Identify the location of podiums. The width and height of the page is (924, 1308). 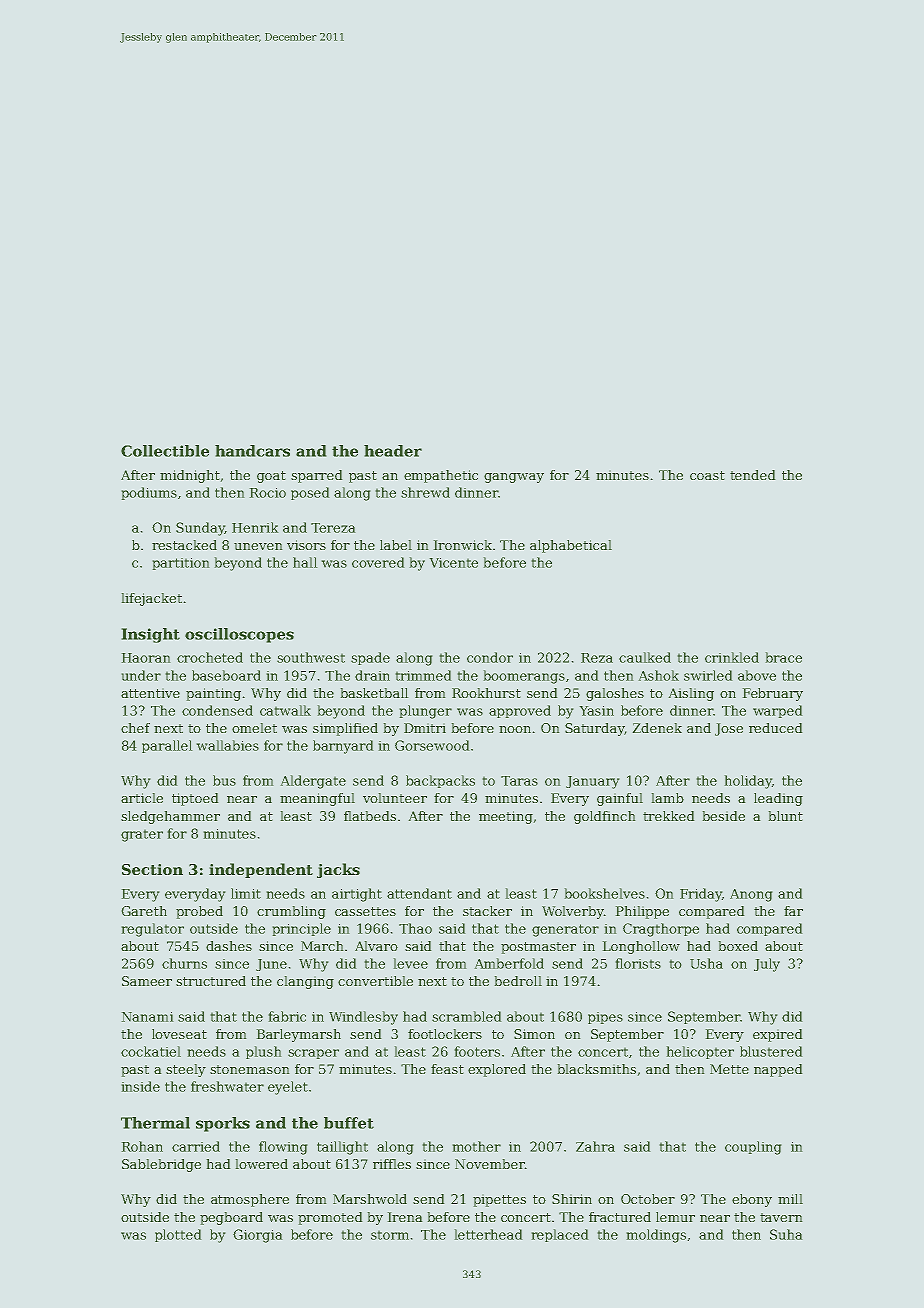
(149, 493).
